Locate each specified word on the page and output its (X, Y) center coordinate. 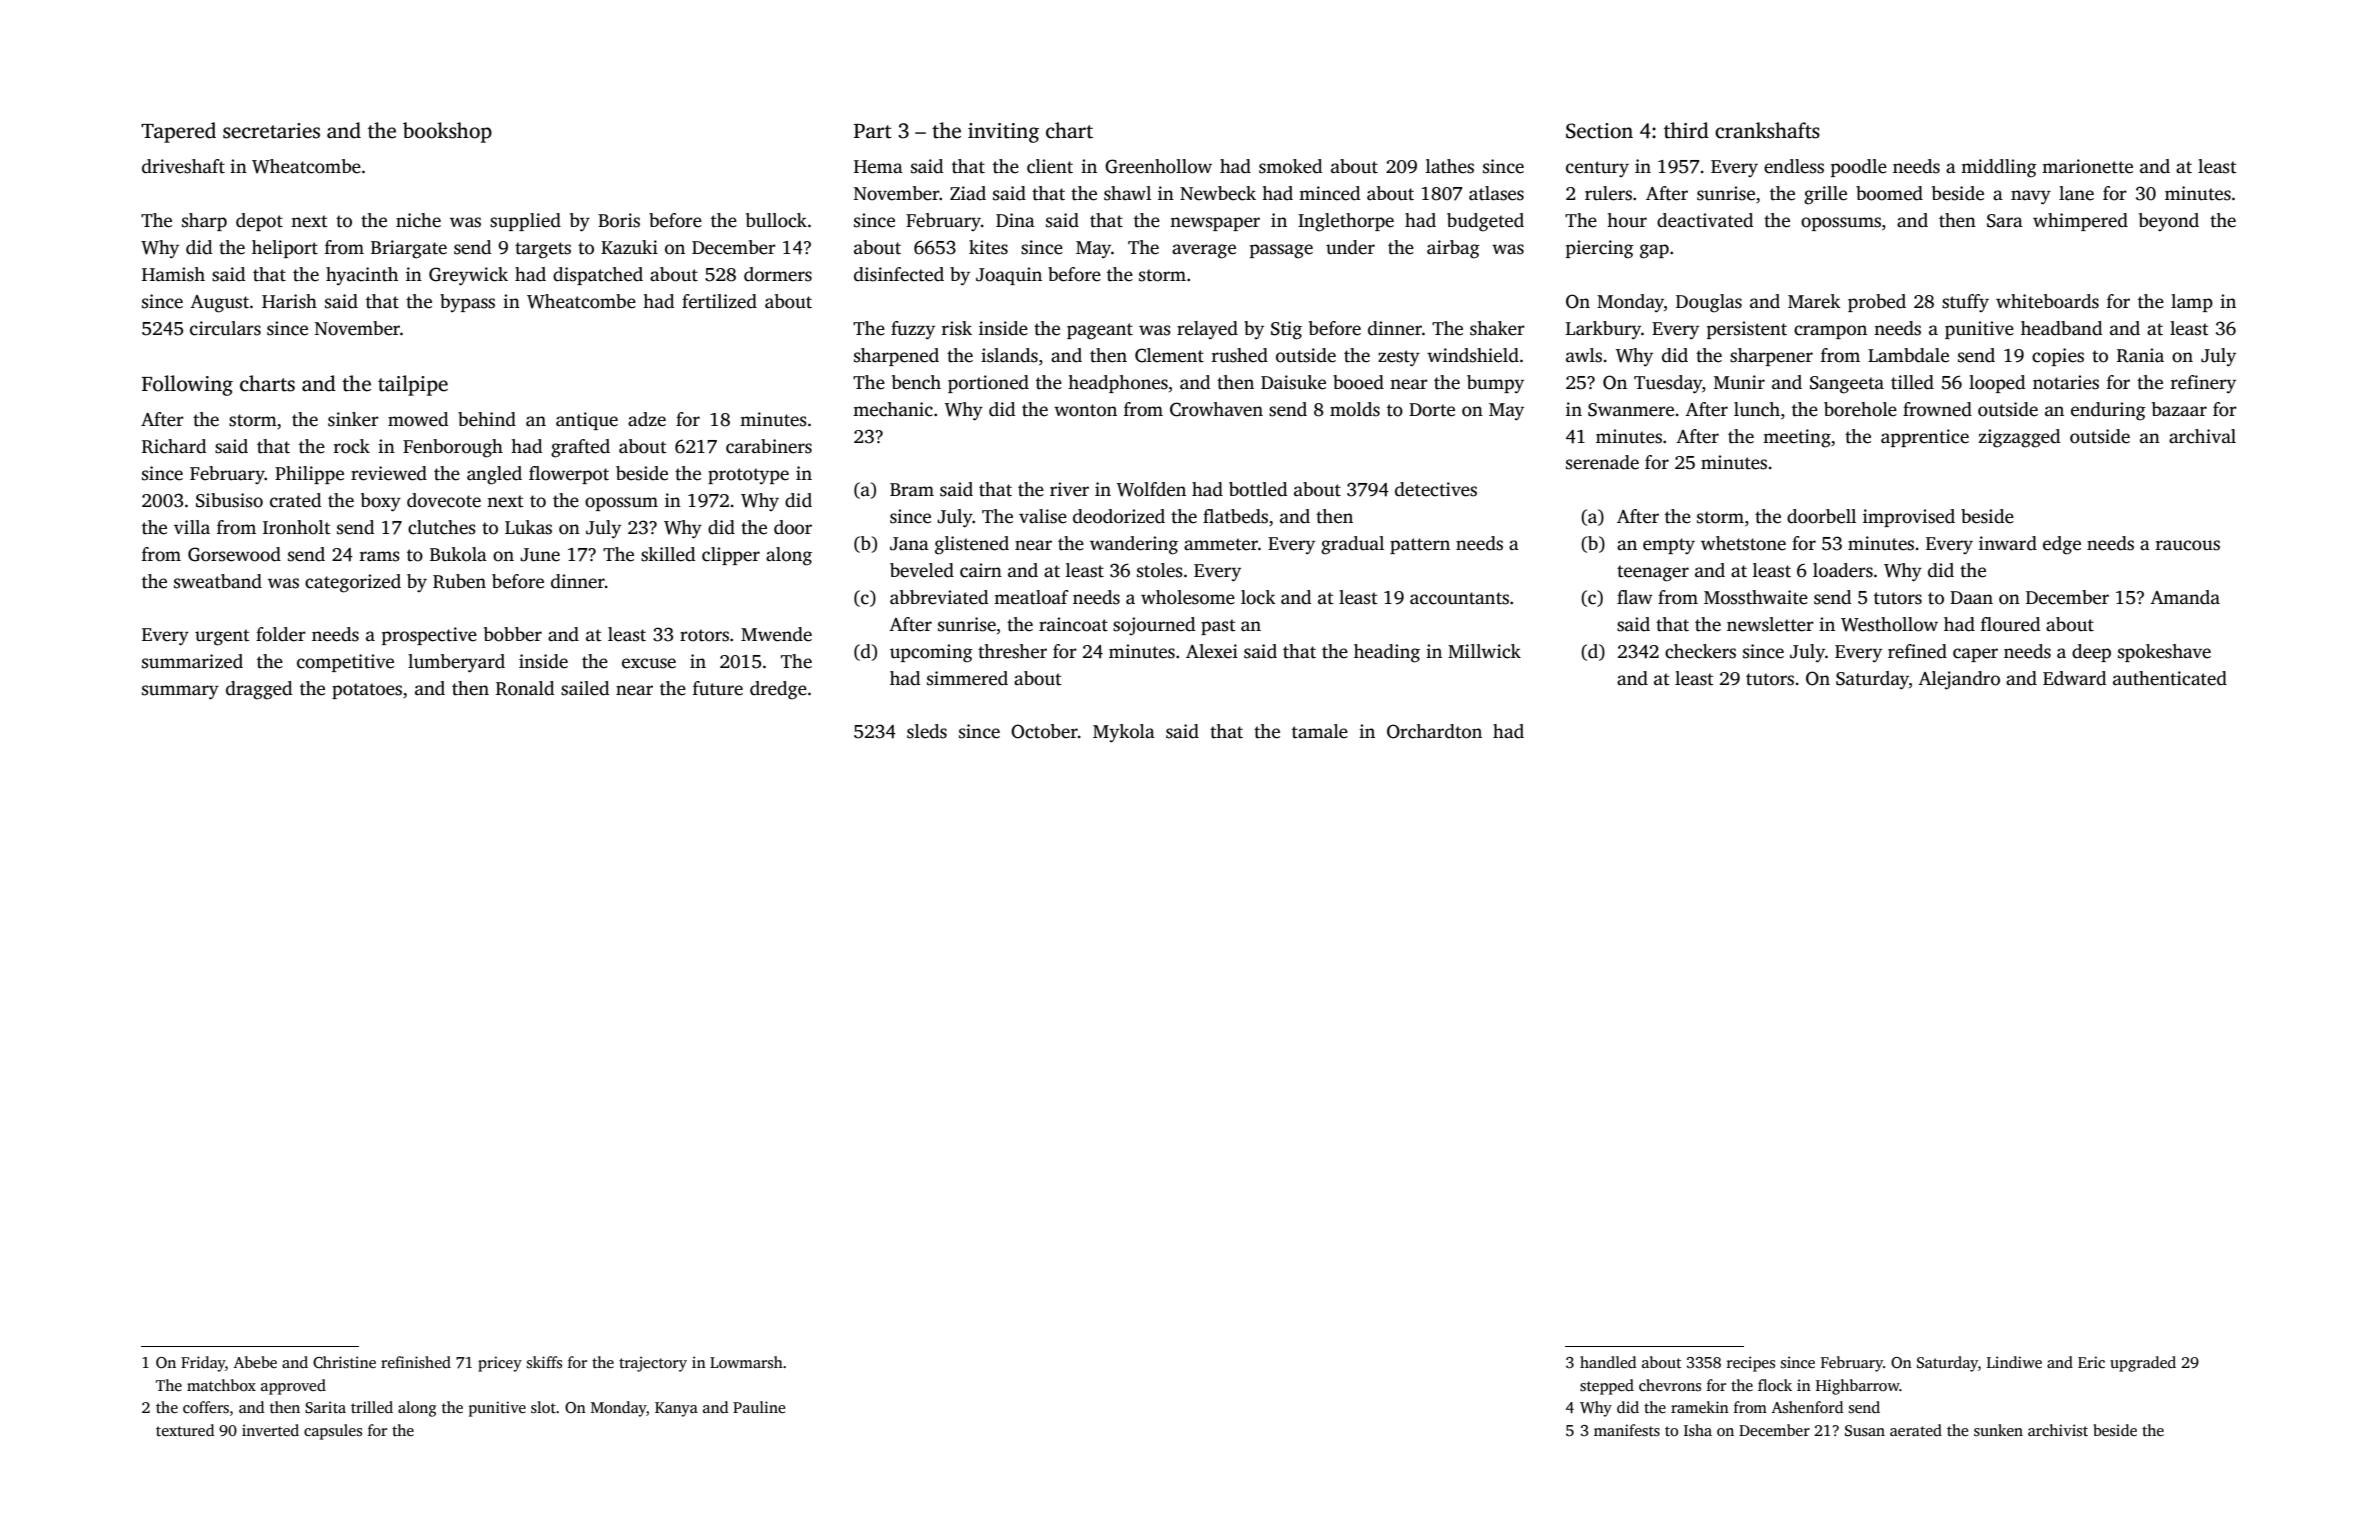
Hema (878, 167)
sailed (585, 688)
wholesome (1188, 597)
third (1686, 130)
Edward (2074, 678)
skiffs (544, 1362)
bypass (467, 303)
